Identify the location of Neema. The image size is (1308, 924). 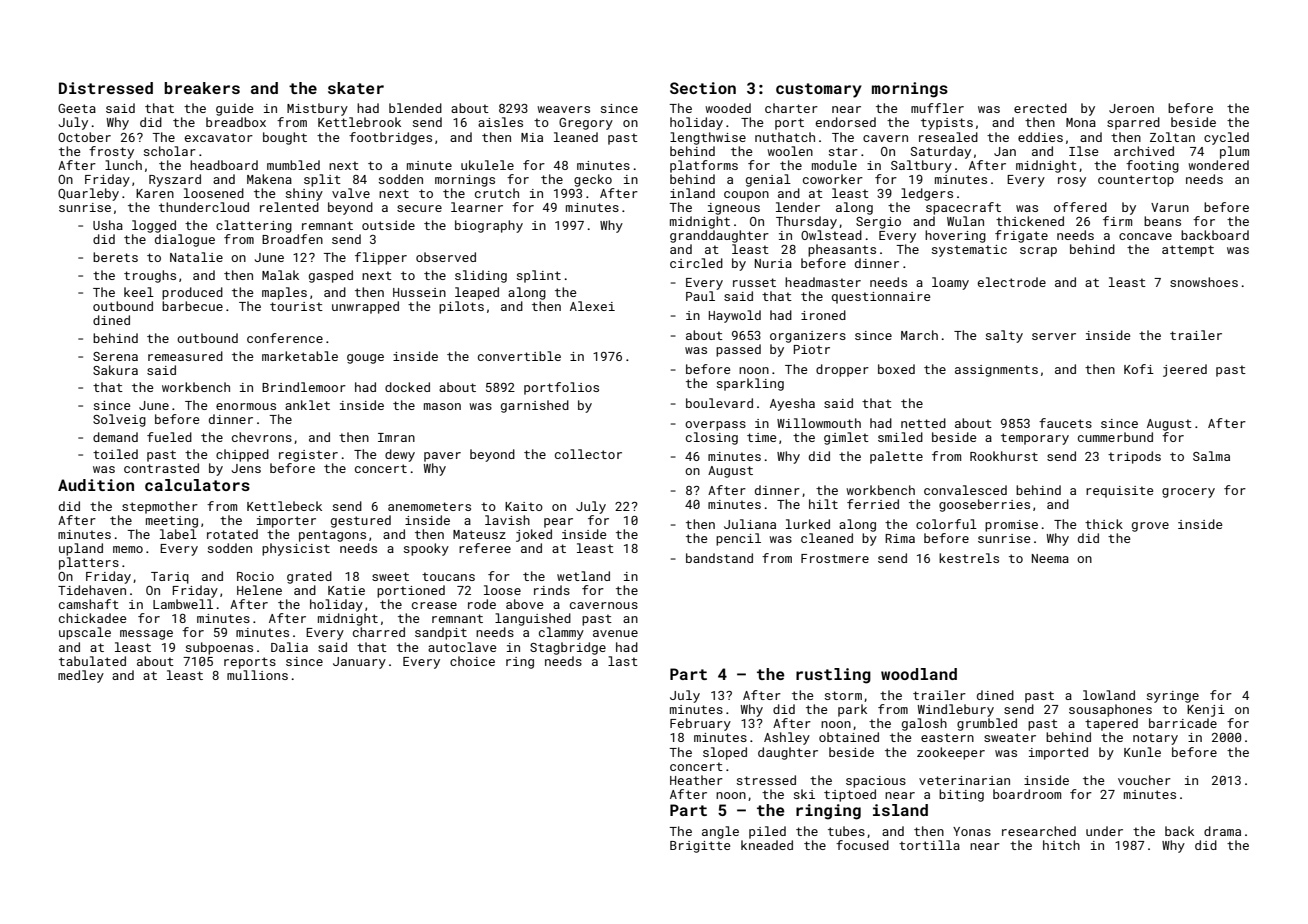
(1050, 558).
